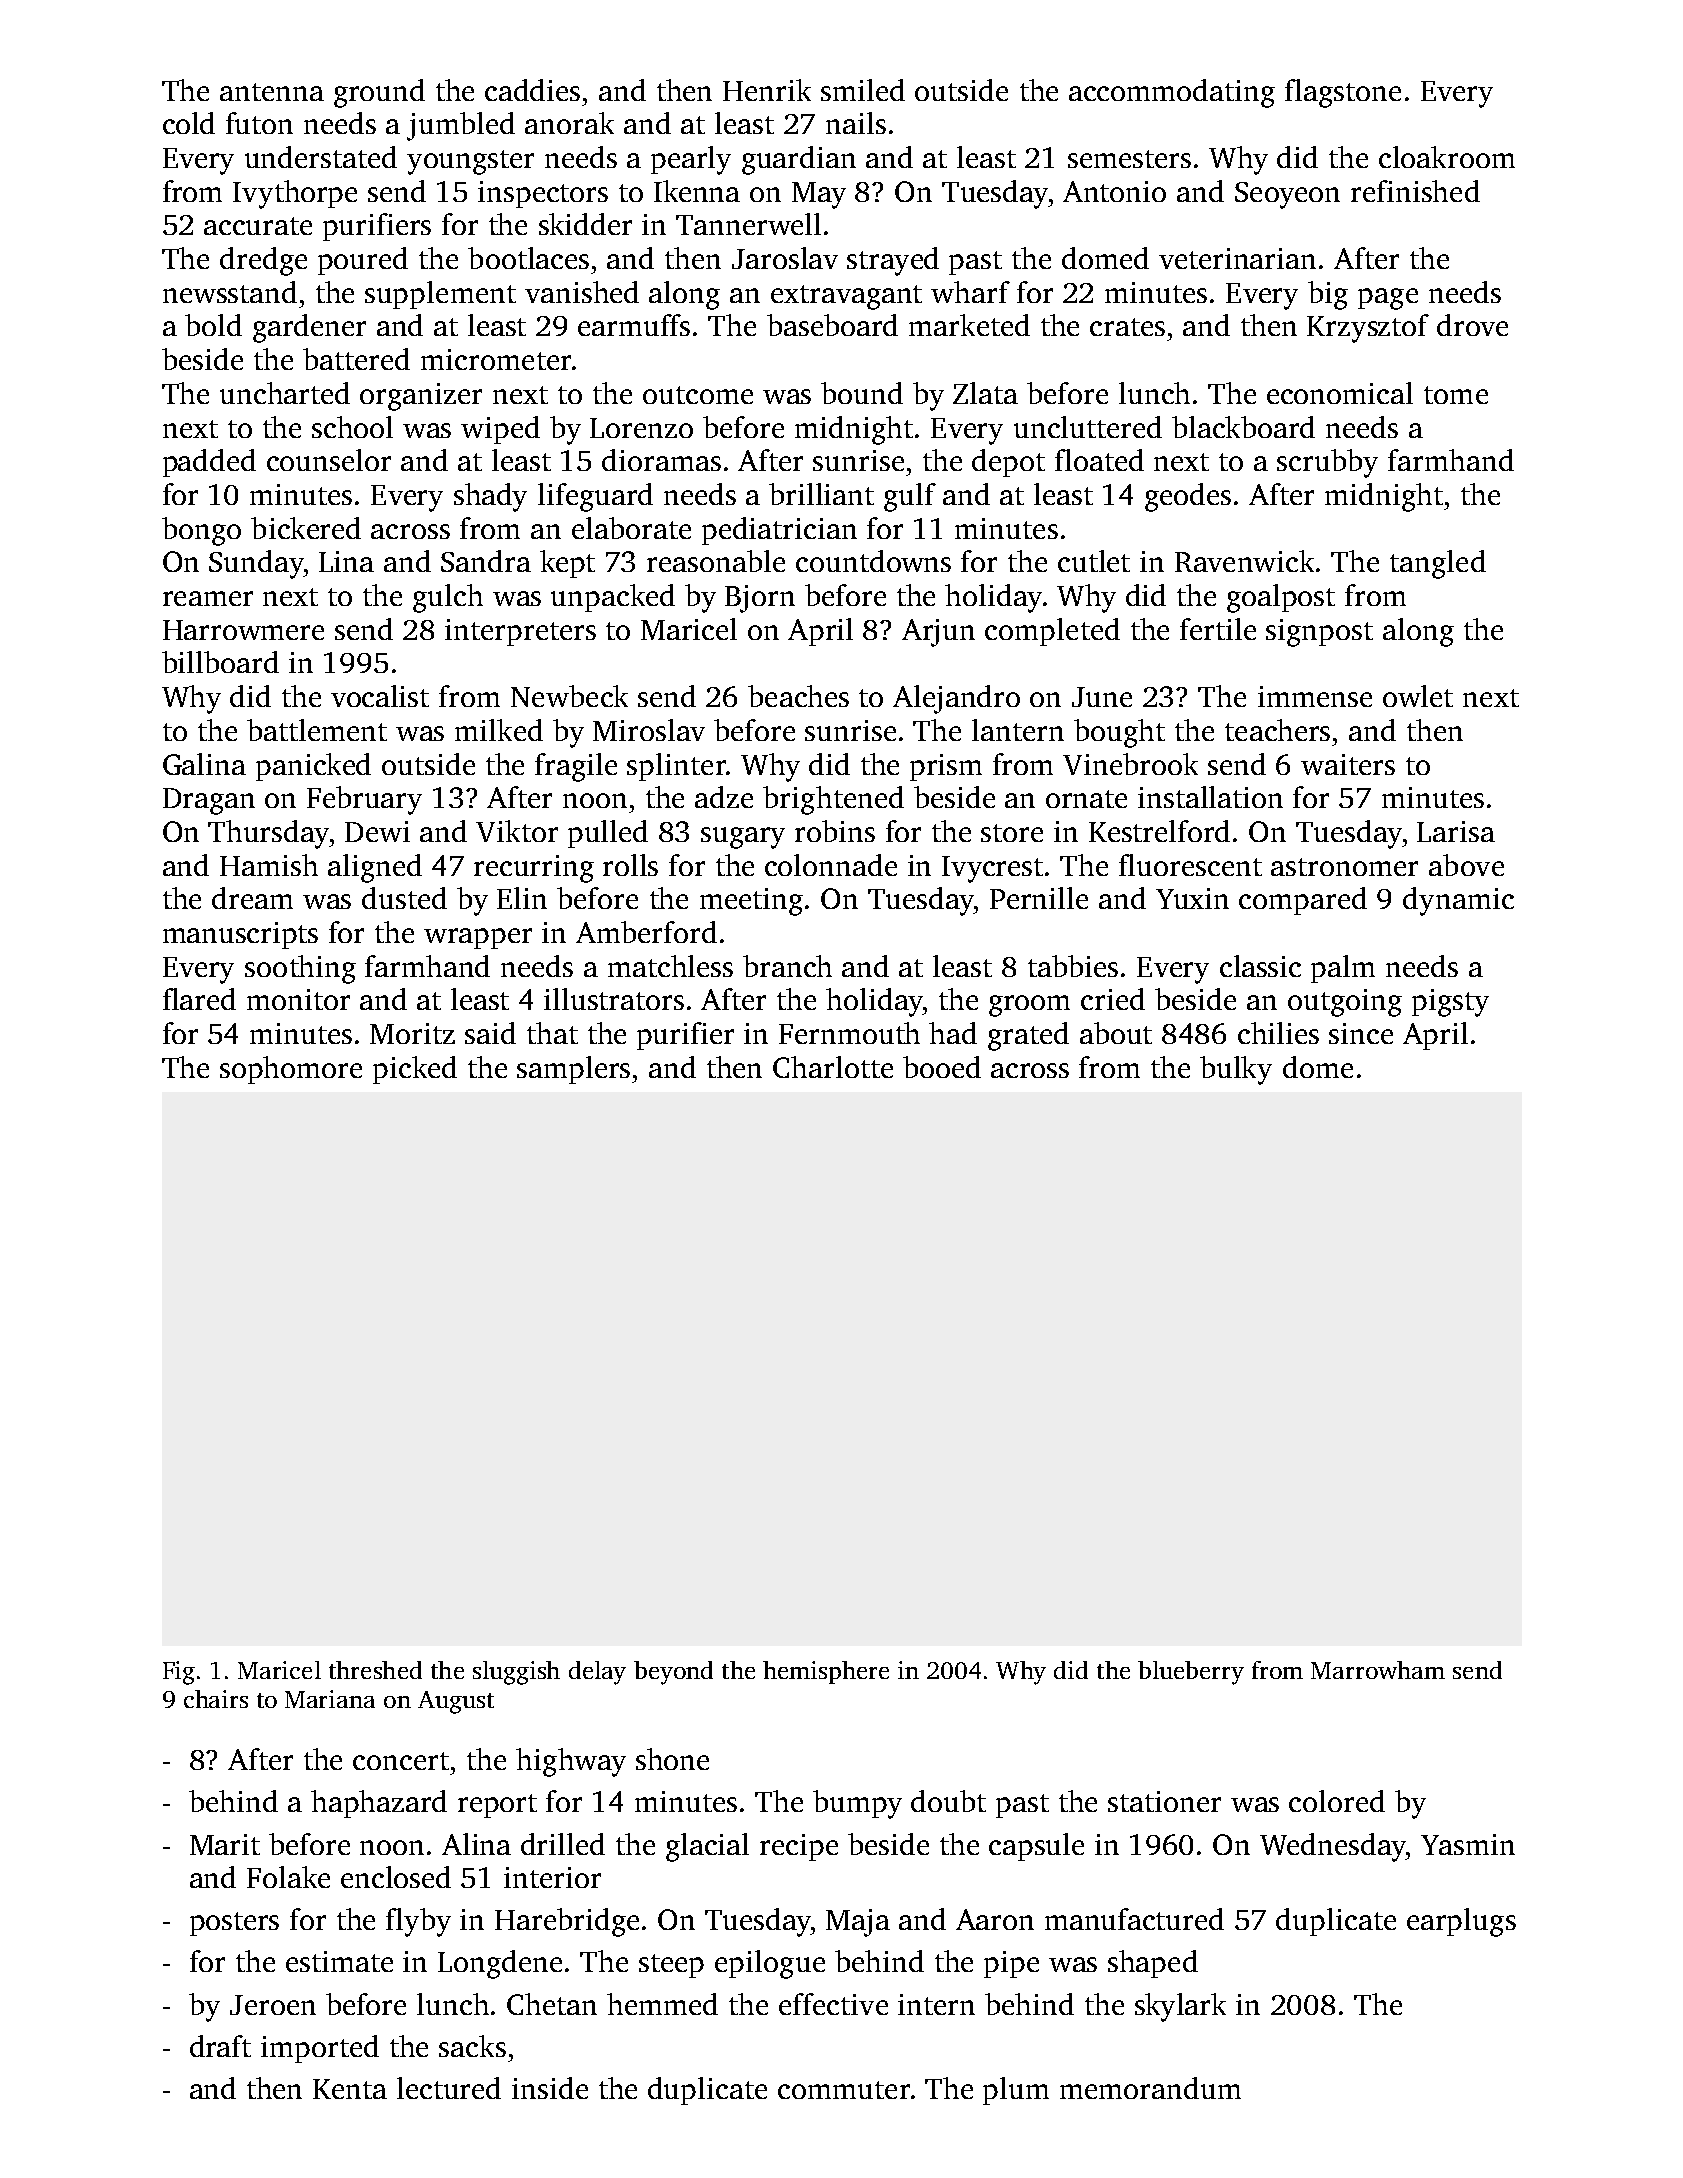  Describe the element at coordinates (576, 767) in the page. I see `fragile` at that location.
